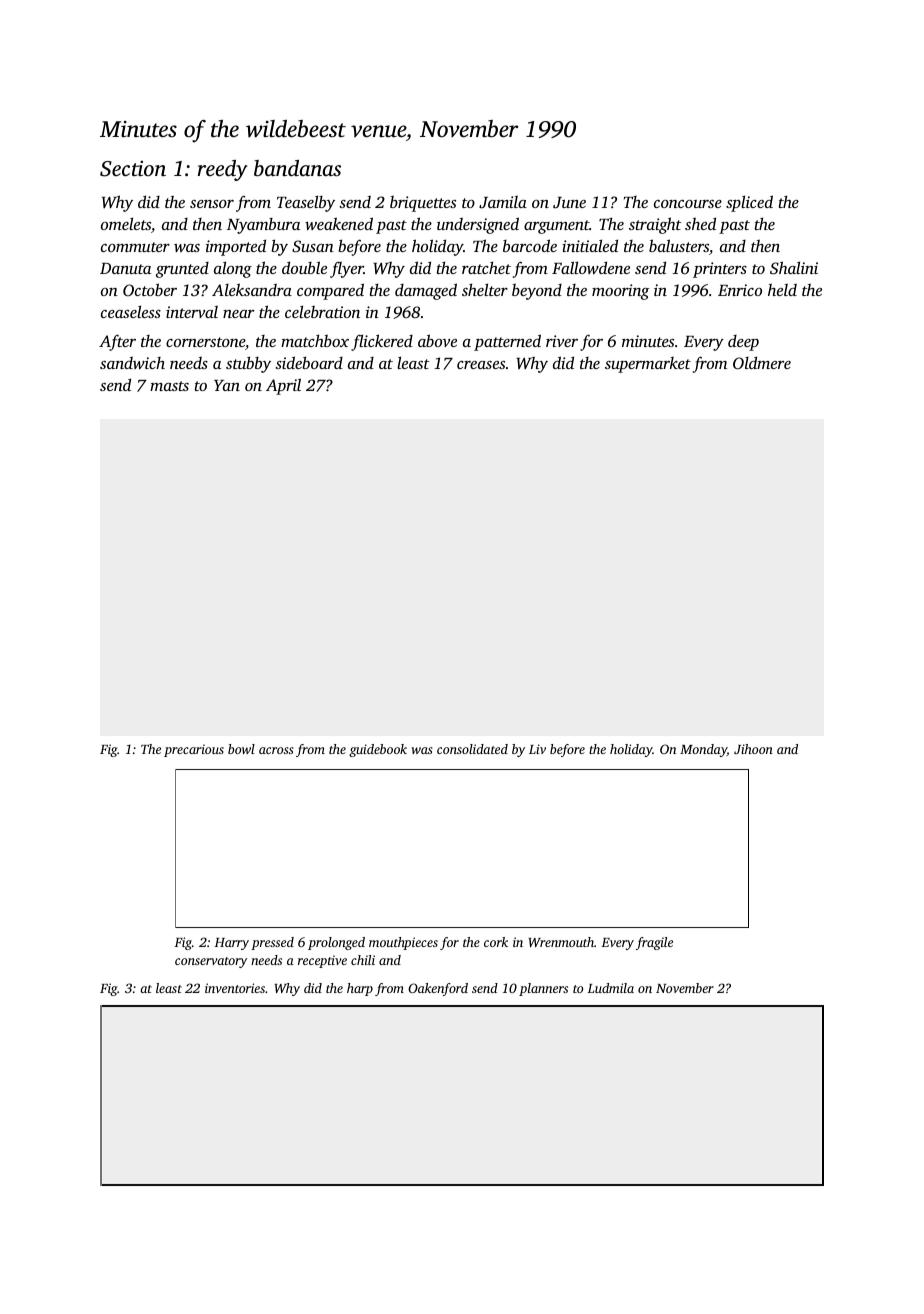 The width and height of the screenshot is (924, 1314). Describe the element at coordinates (194, 750) in the screenshot. I see `precarious` at that location.
